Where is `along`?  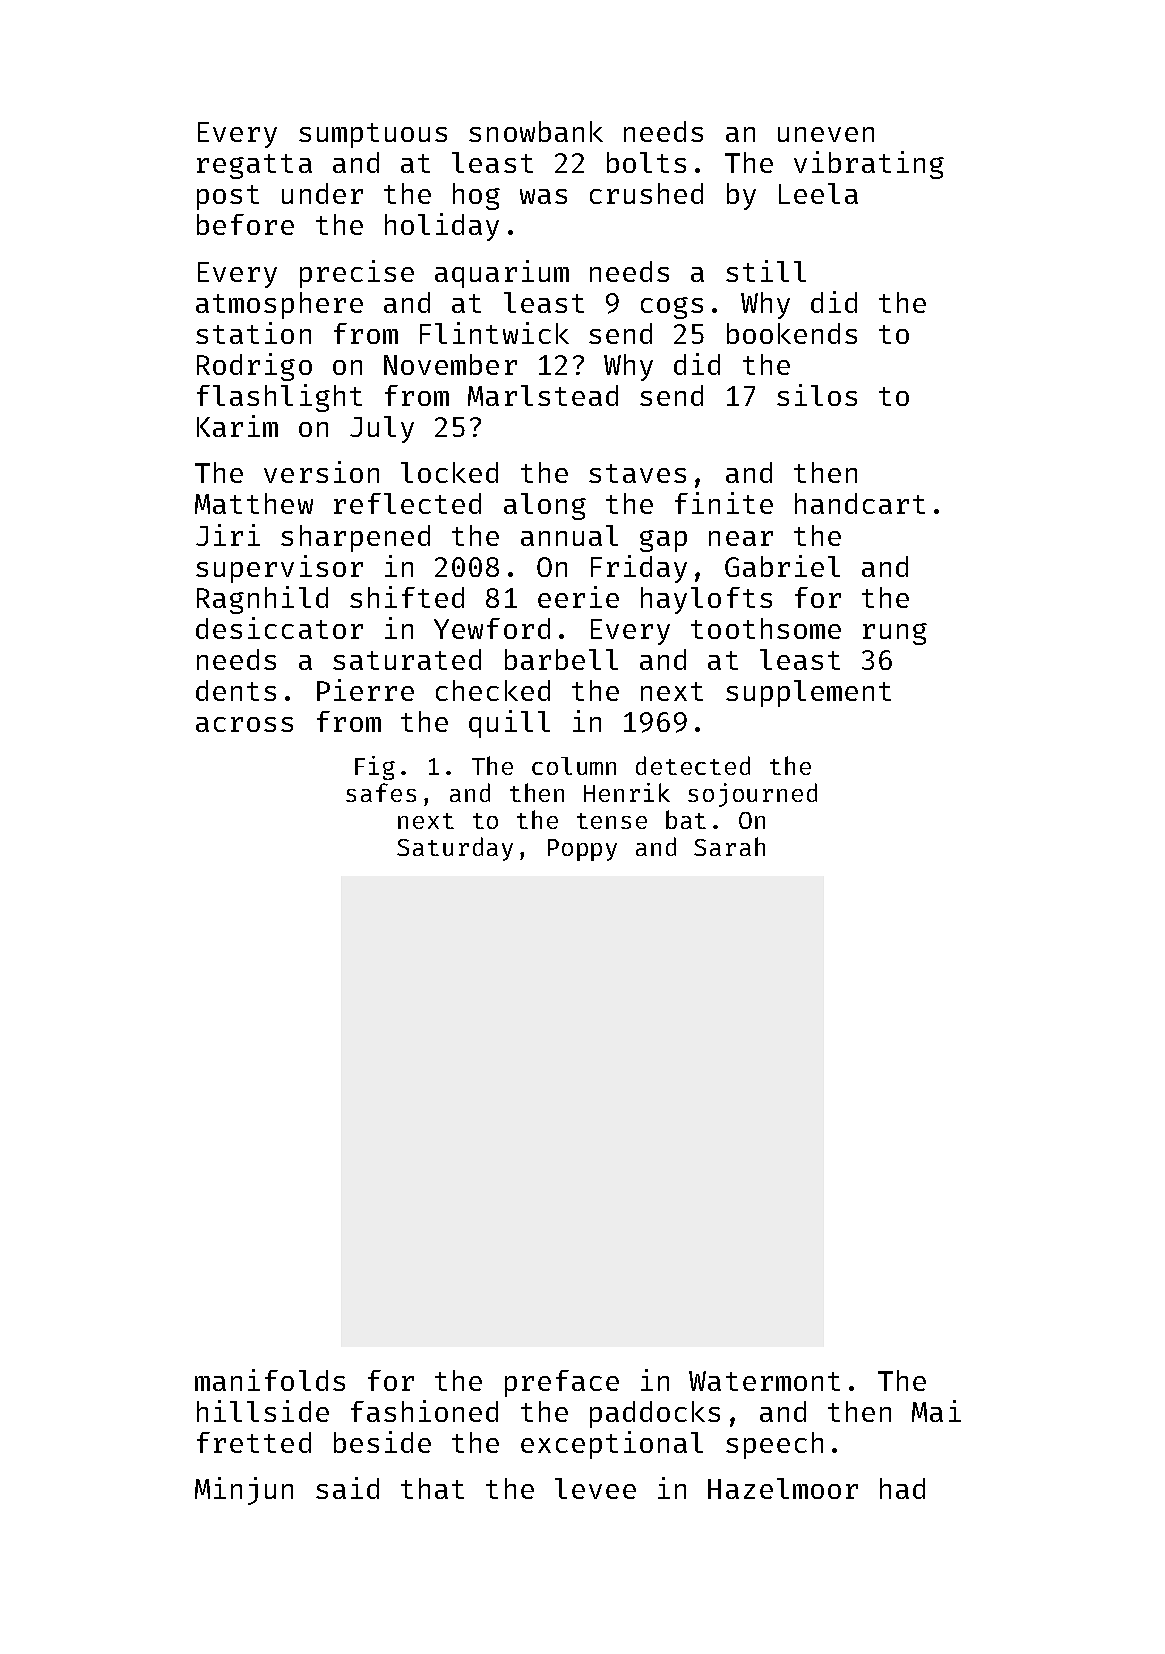
along is located at coordinates (545, 506).
